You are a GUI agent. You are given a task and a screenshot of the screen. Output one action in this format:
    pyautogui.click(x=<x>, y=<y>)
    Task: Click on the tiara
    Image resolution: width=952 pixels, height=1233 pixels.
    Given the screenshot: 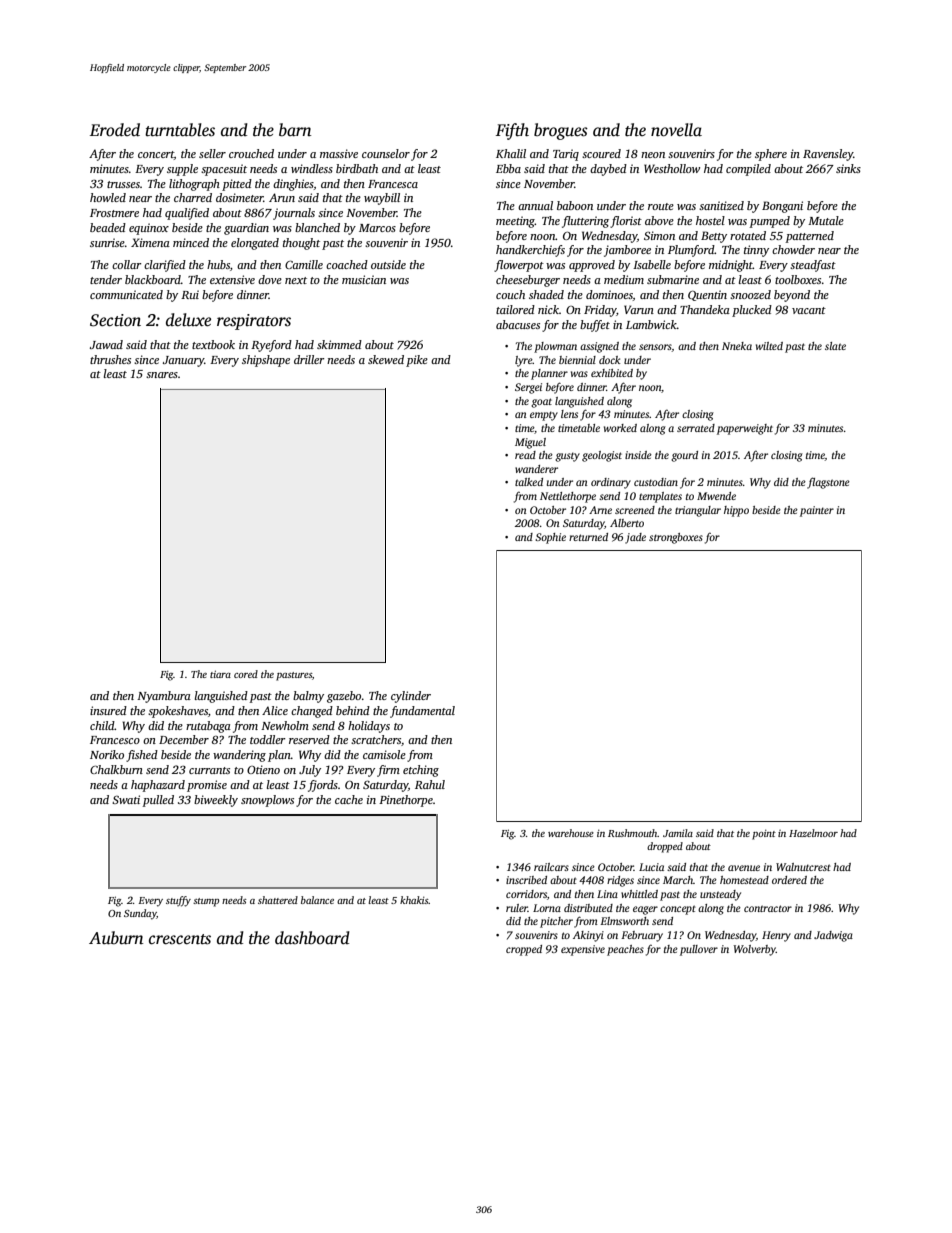 What is the action you would take?
    pyautogui.click(x=220, y=674)
